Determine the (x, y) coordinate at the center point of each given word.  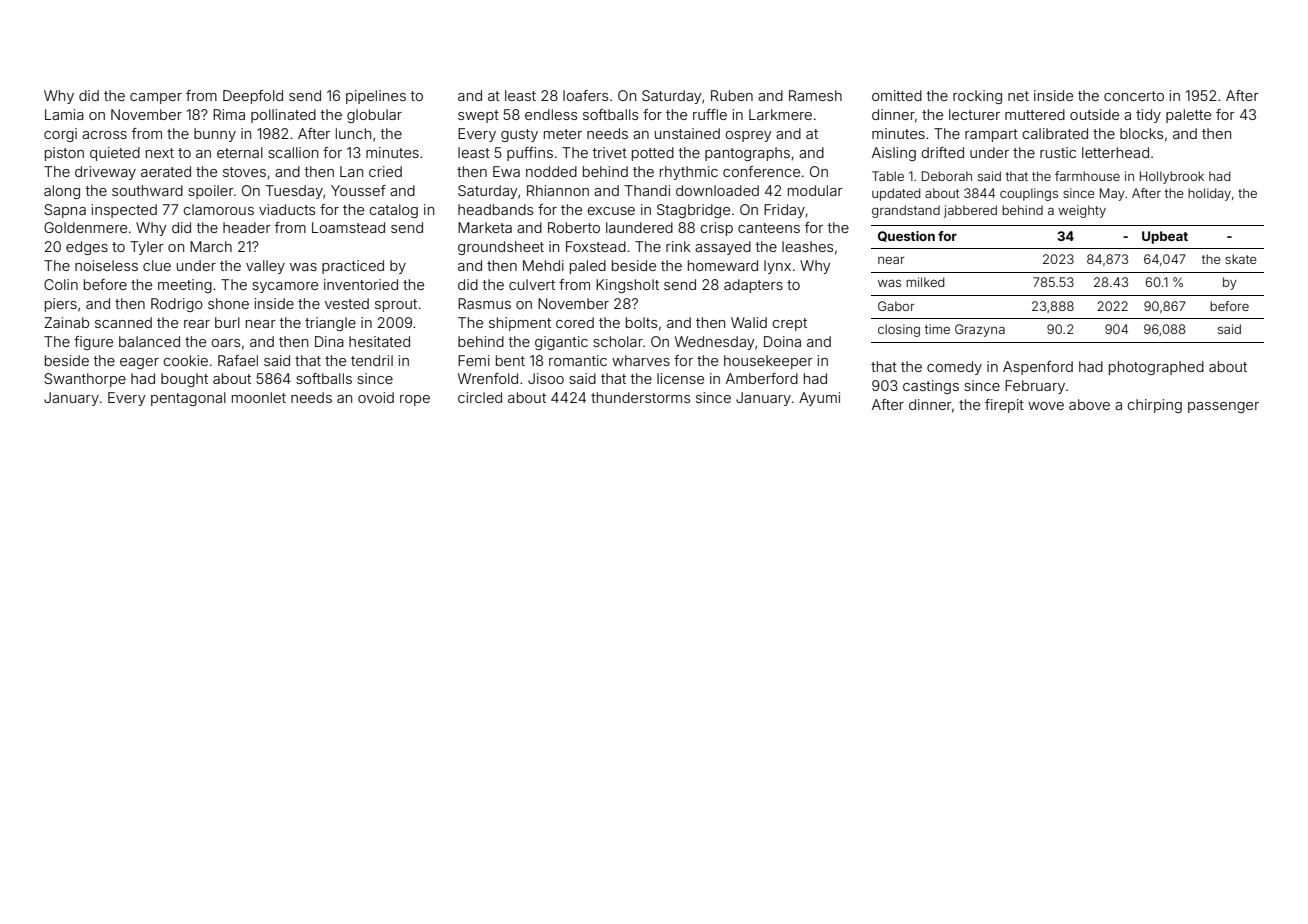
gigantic (561, 343)
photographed (1156, 368)
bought (184, 380)
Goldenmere (85, 227)
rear (197, 324)
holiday (1209, 194)
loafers (585, 95)
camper (156, 98)
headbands (495, 209)
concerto (1134, 96)
